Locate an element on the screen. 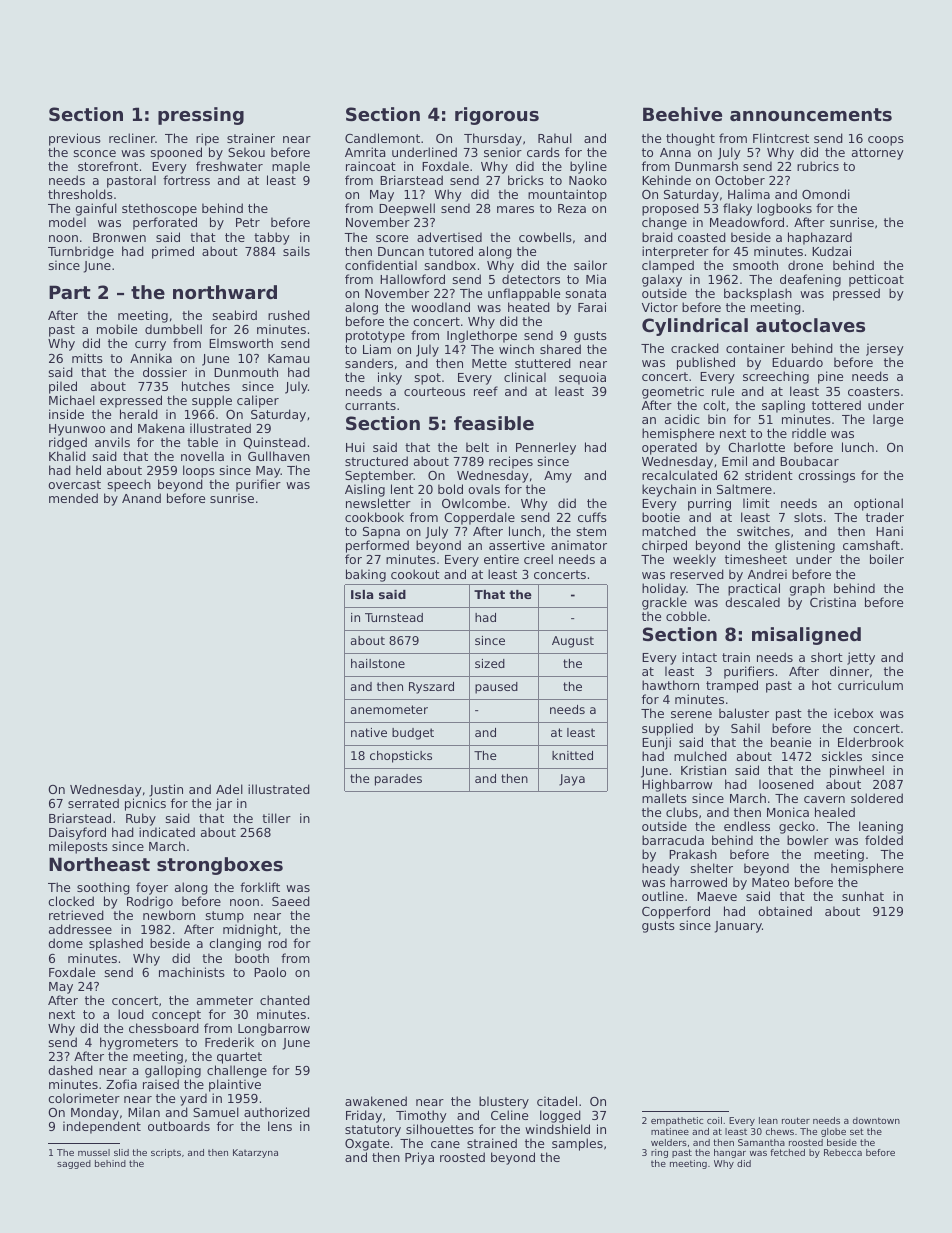 The width and height of the screenshot is (952, 1233). Mette is located at coordinates (489, 363).
